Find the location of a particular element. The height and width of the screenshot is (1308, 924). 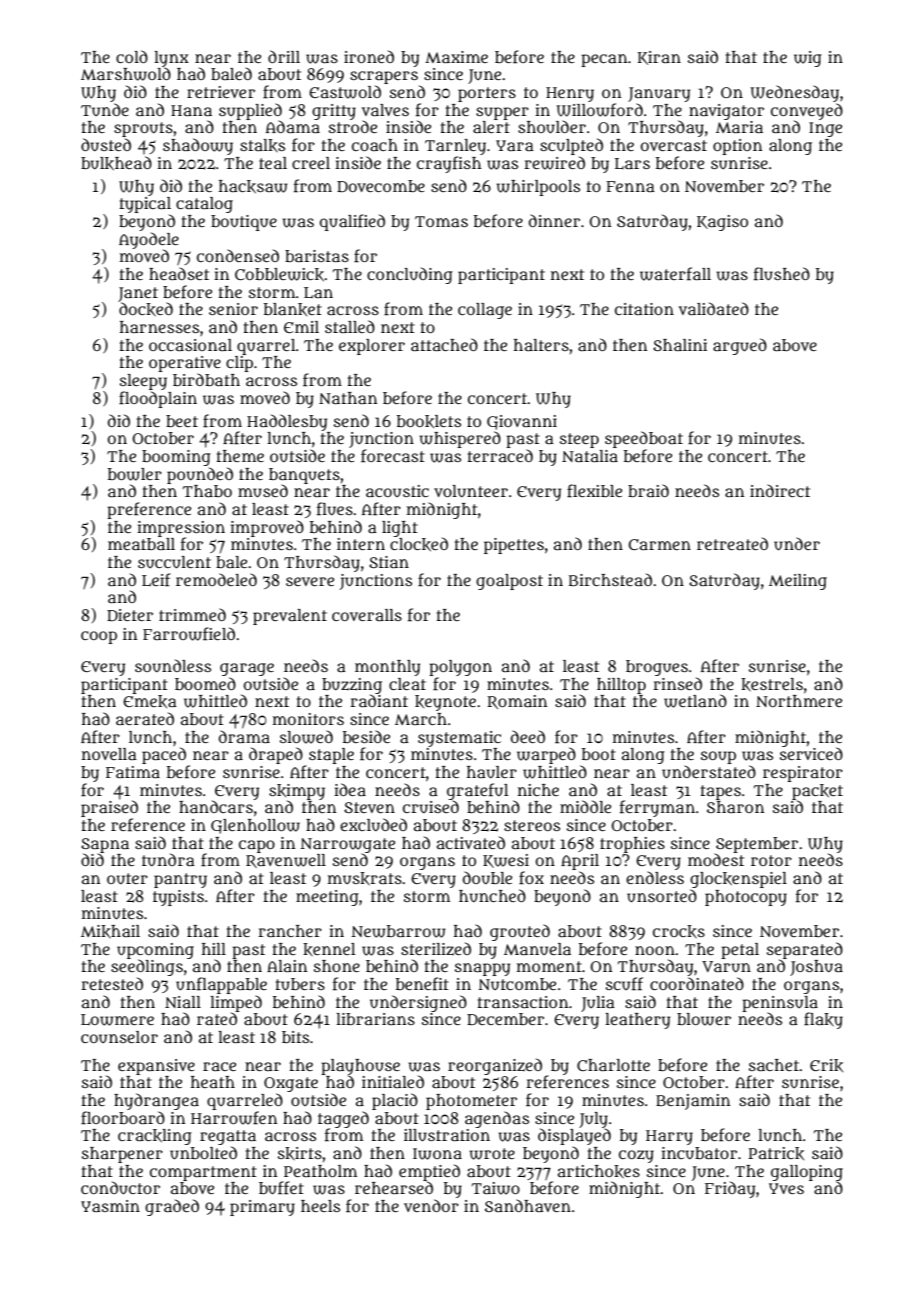

Dieter is located at coordinates (130, 615).
